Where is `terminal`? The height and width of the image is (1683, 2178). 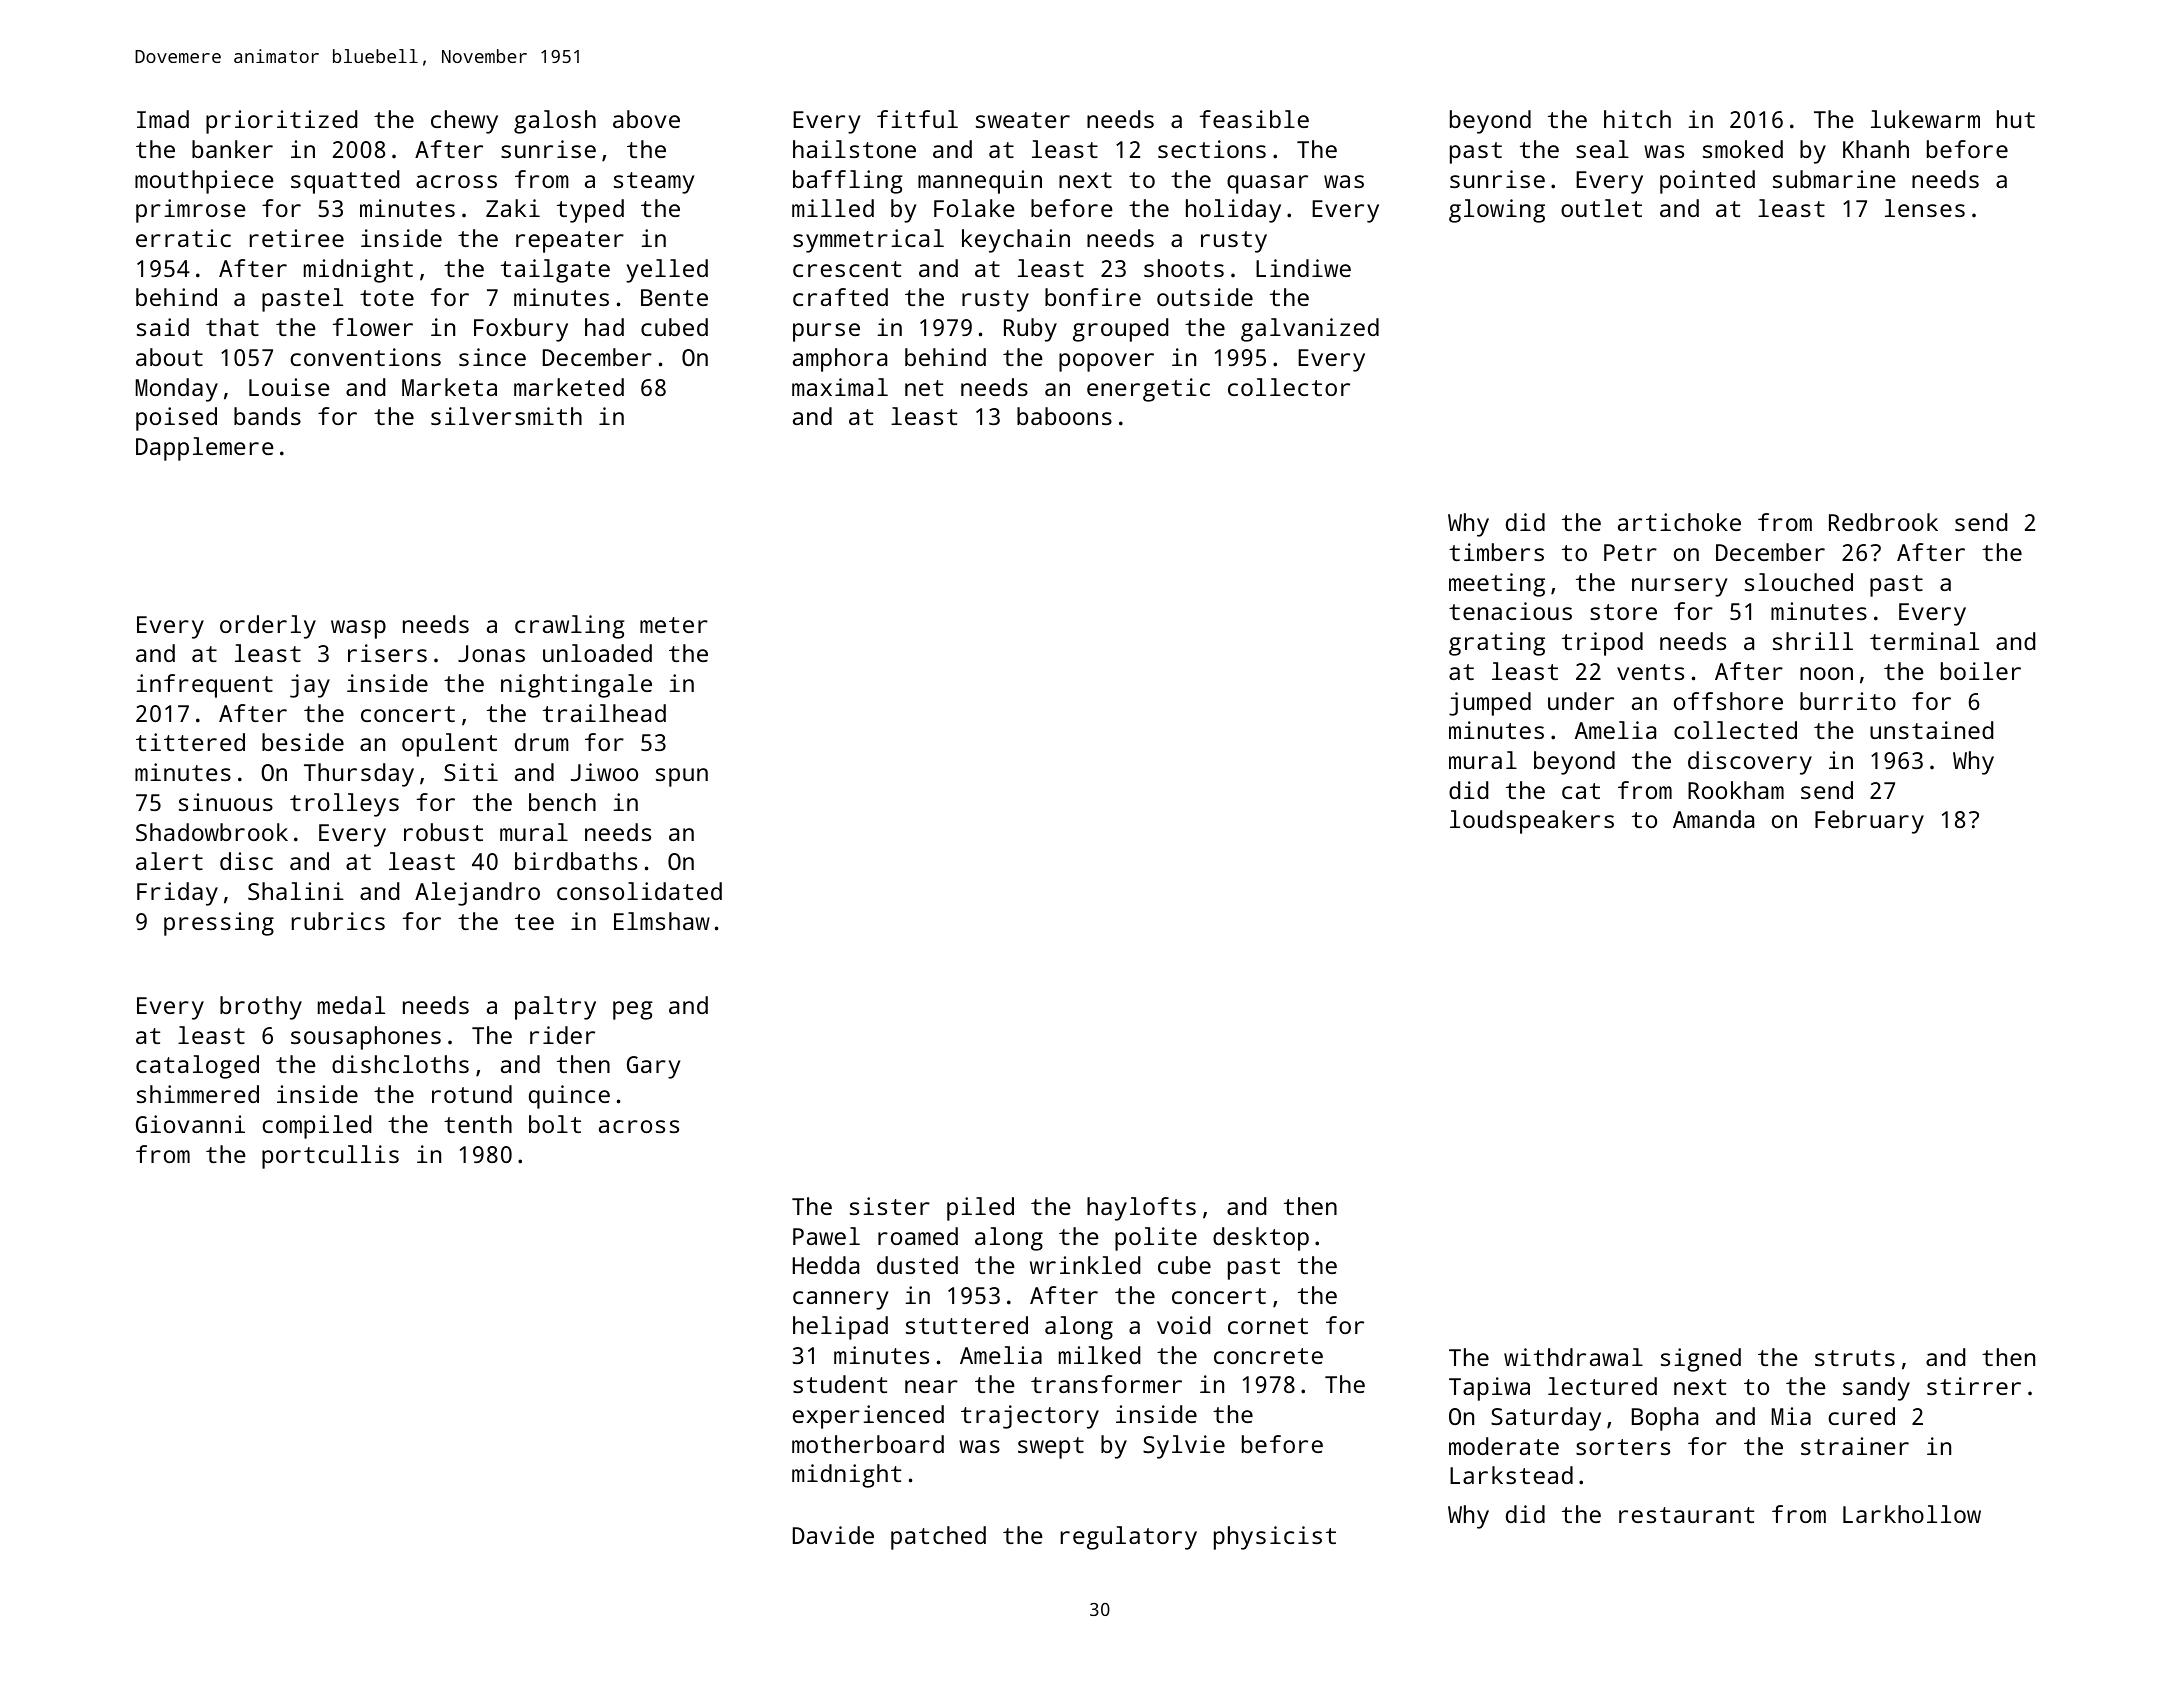
terminal is located at coordinates (1924, 641).
